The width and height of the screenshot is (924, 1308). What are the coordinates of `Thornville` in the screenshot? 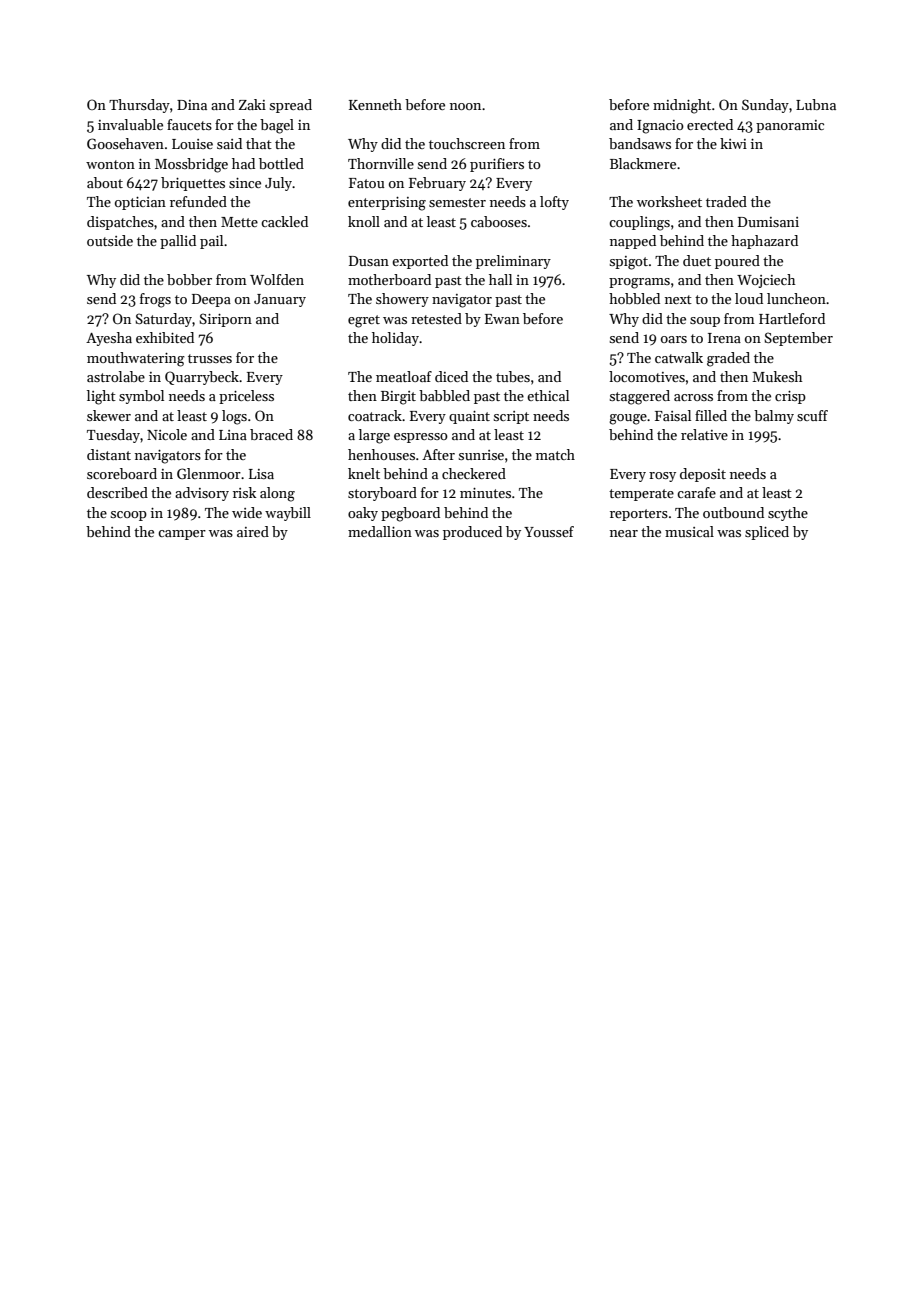 It's located at (381, 163).
